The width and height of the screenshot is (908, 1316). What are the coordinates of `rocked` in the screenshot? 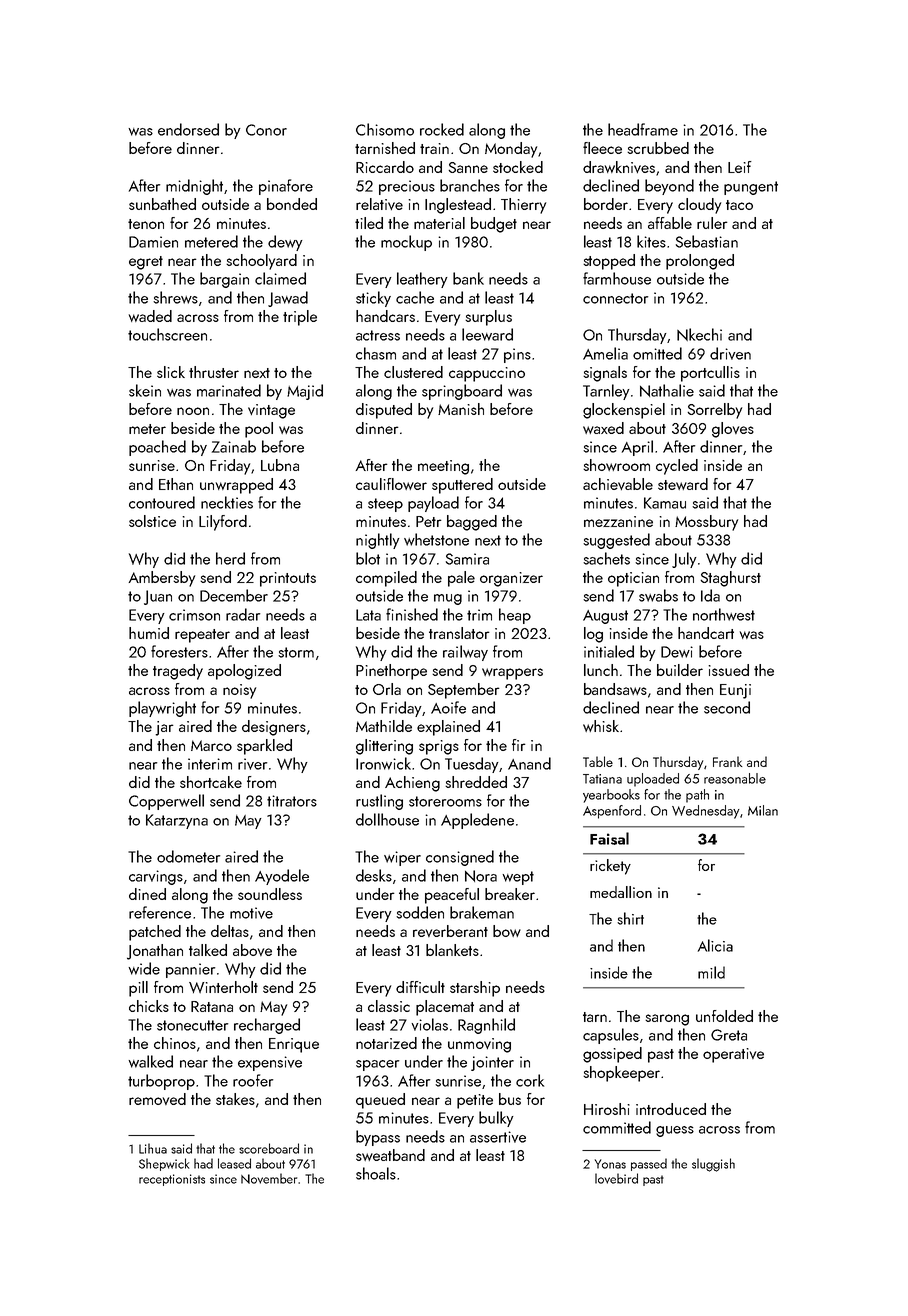 It's located at (442, 129).
